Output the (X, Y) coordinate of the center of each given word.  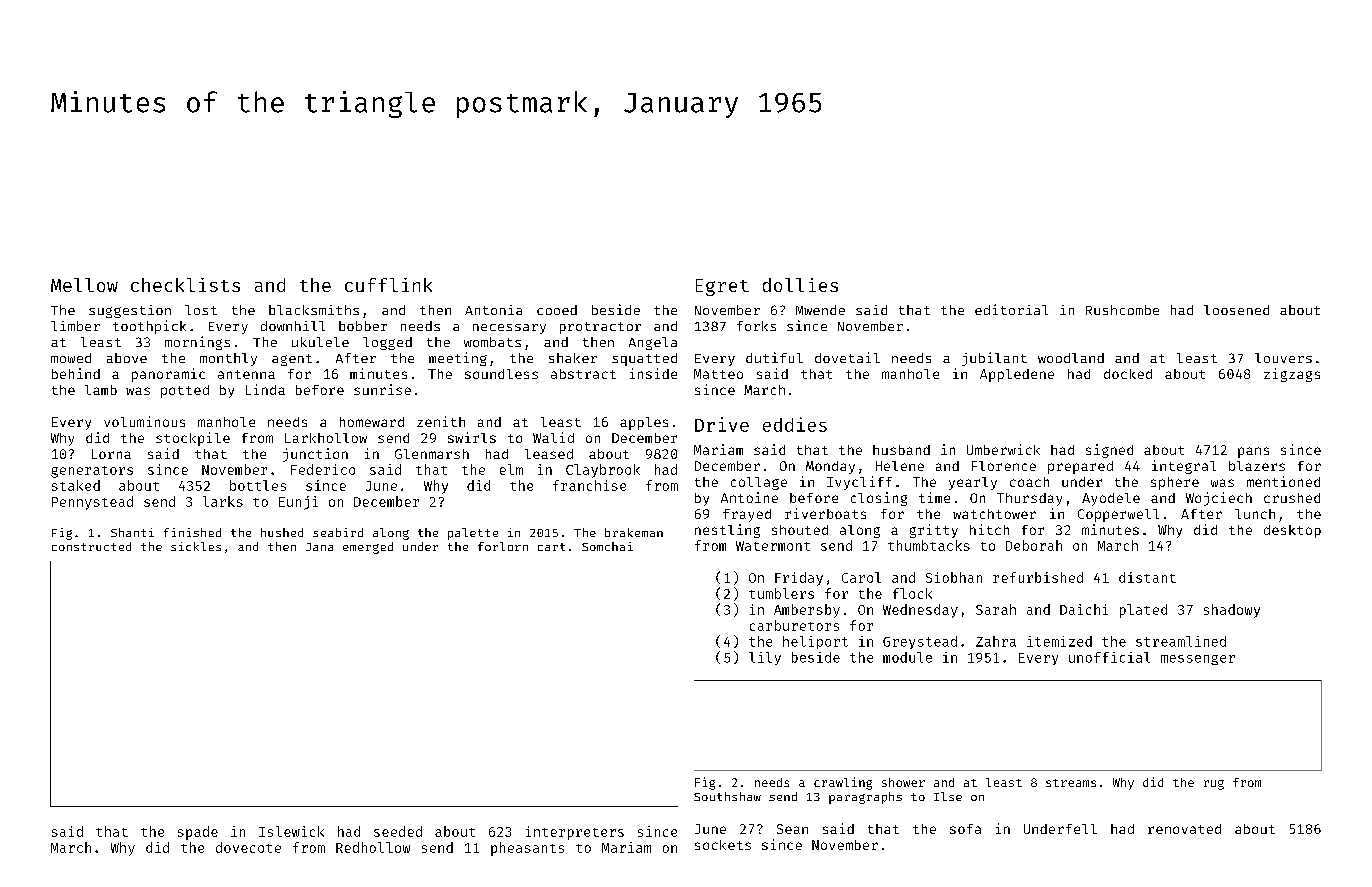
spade (198, 833)
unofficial (1109, 657)
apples (644, 423)
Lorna (111, 454)
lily (765, 658)
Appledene (1017, 375)
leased (549, 454)
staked (76, 485)
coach (1029, 482)
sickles (196, 546)
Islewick (291, 831)
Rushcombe (1122, 310)
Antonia (493, 310)
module (907, 657)
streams (1071, 783)
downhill (293, 326)
